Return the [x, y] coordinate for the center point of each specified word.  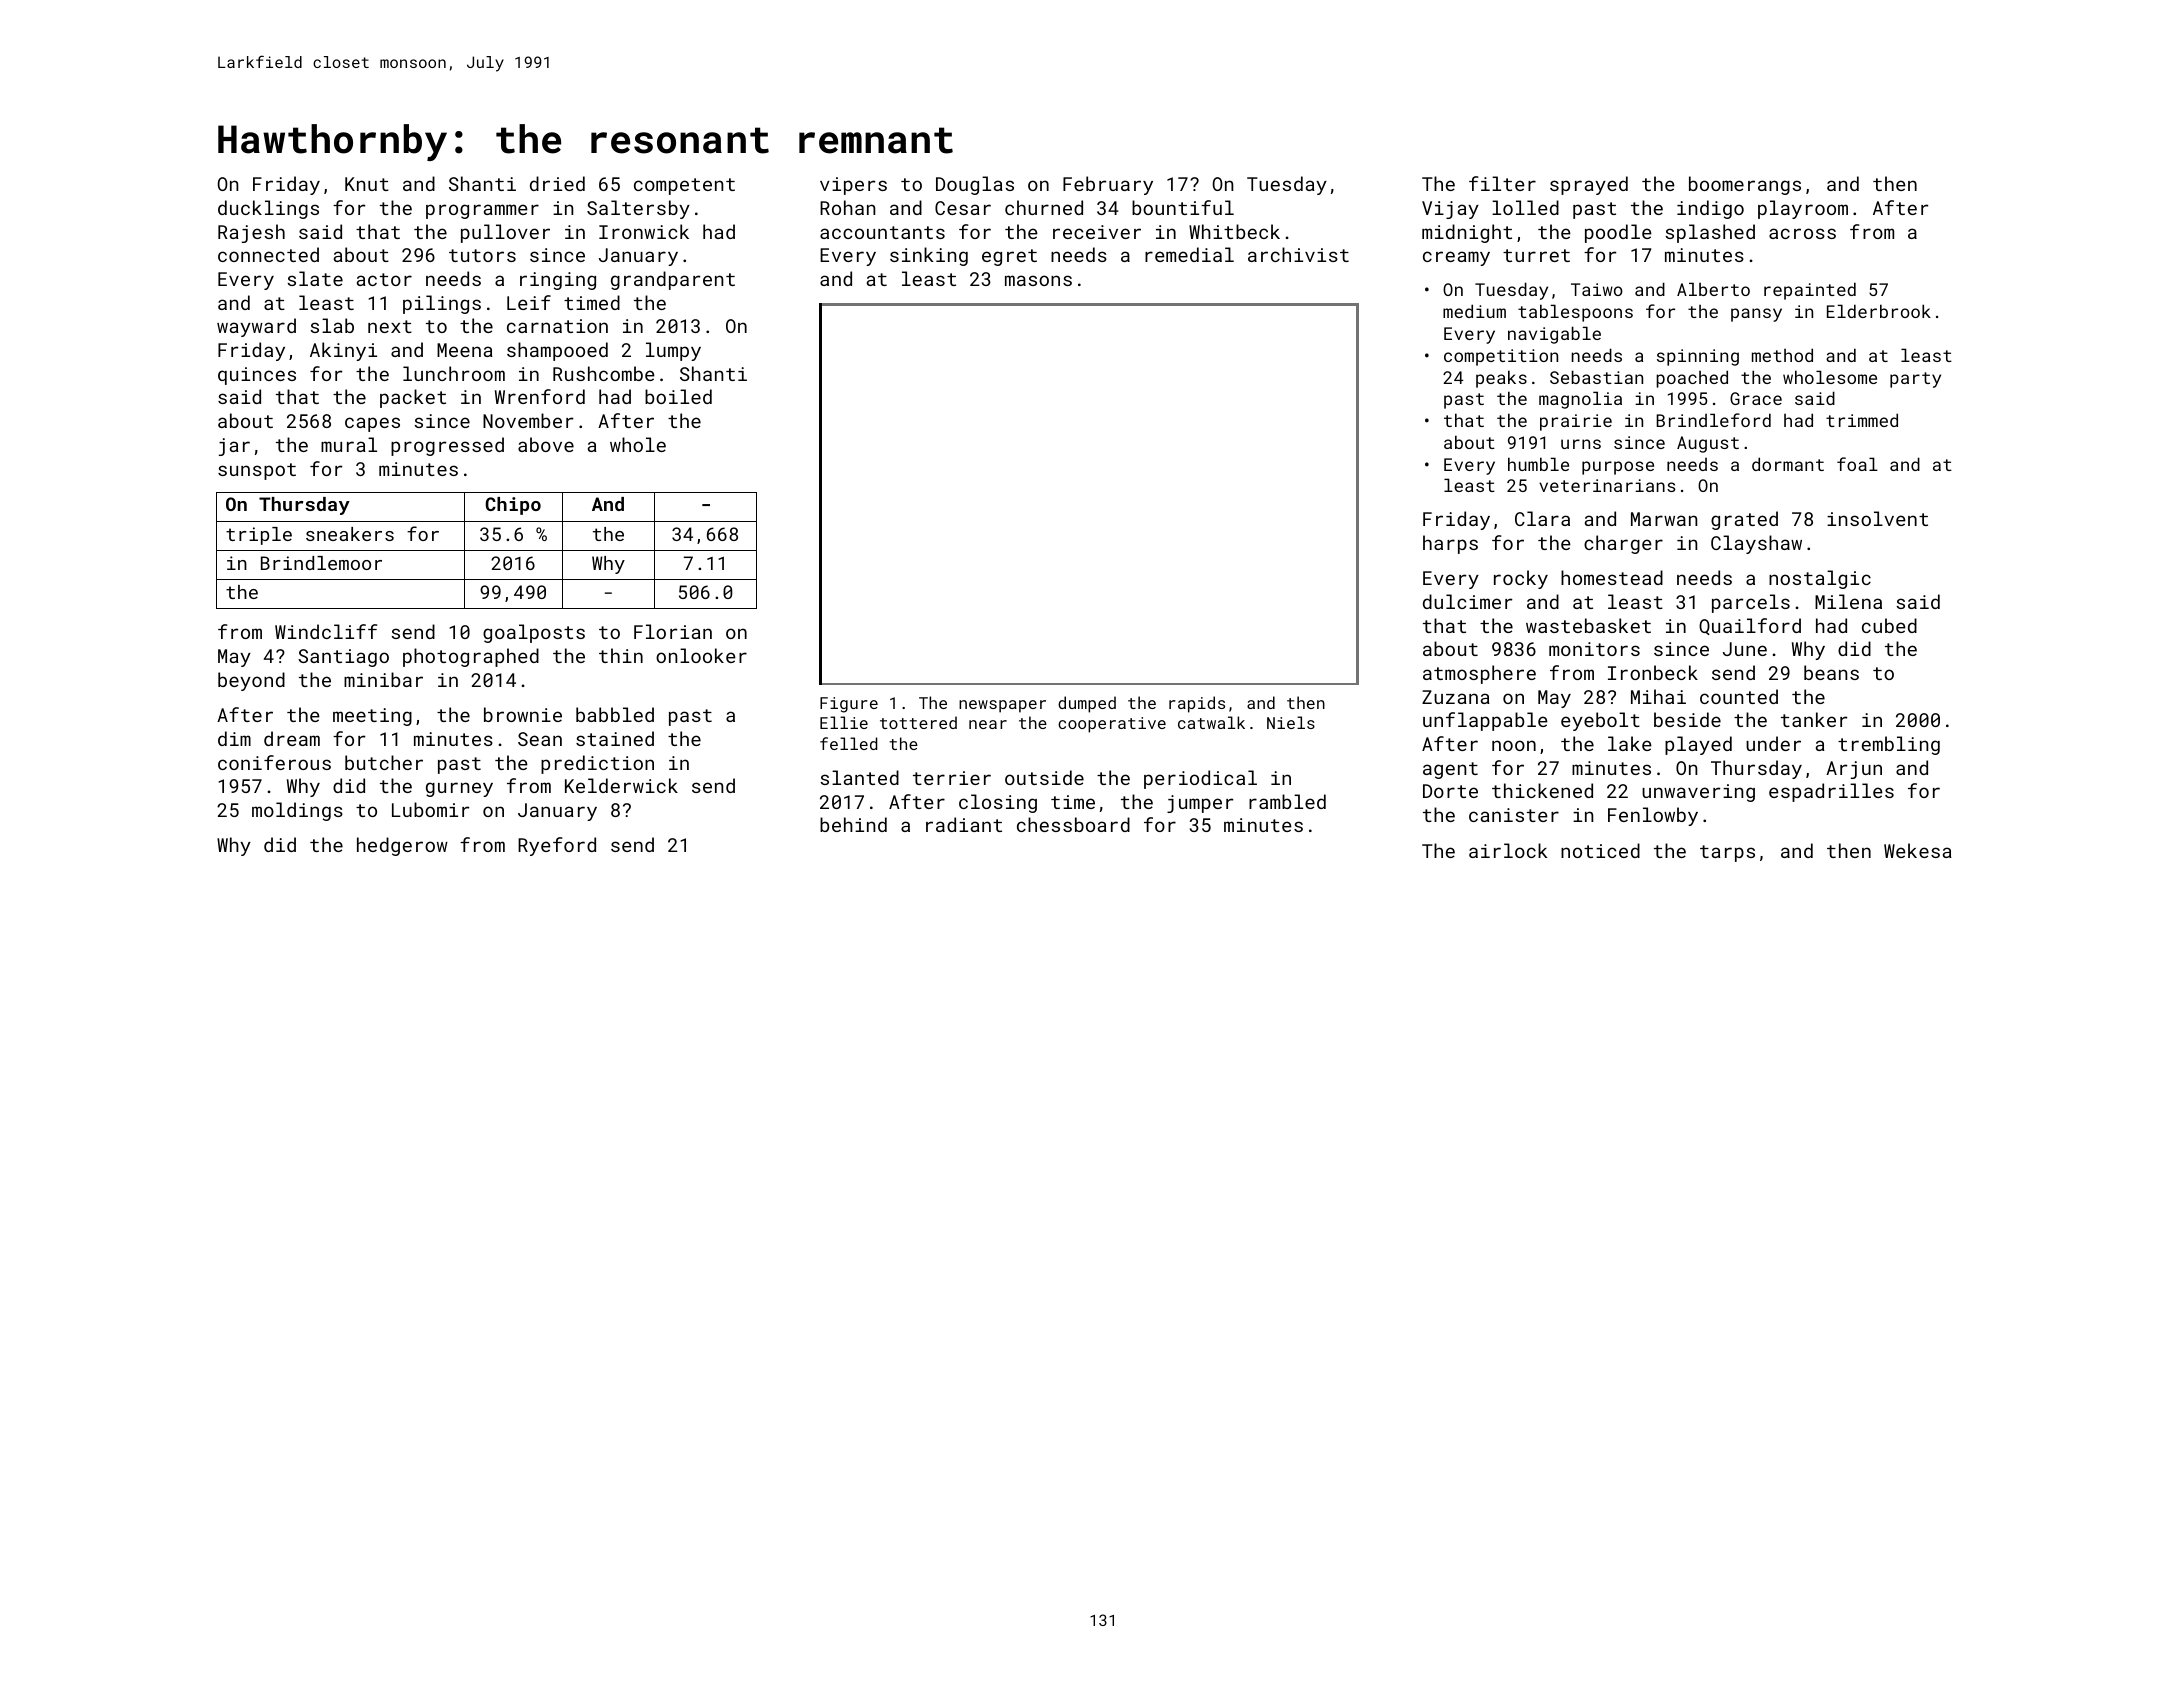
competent [684, 186]
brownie [523, 714]
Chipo [513, 506]
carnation [557, 326]
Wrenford [540, 396]
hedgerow [402, 846]
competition [1501, 357]
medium [1474, 311]
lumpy [673, 351]
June [1745, 649]
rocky [1521, 579]
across [1802, 233]
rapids [1197, 704]
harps [1450, 544]
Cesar [963, 208]
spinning [1698, 357]
